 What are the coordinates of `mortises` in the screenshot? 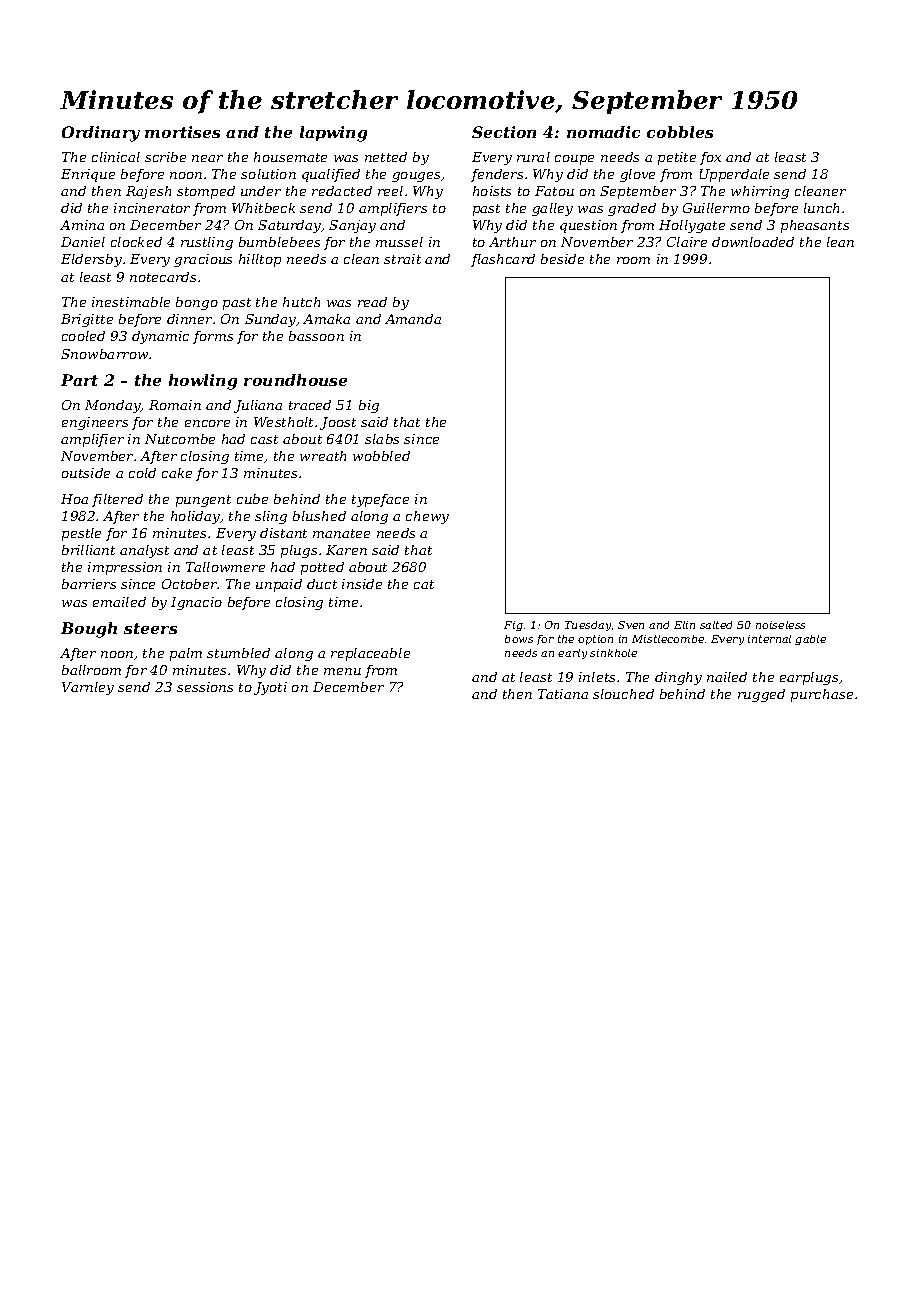 It's located at (182, 132).
